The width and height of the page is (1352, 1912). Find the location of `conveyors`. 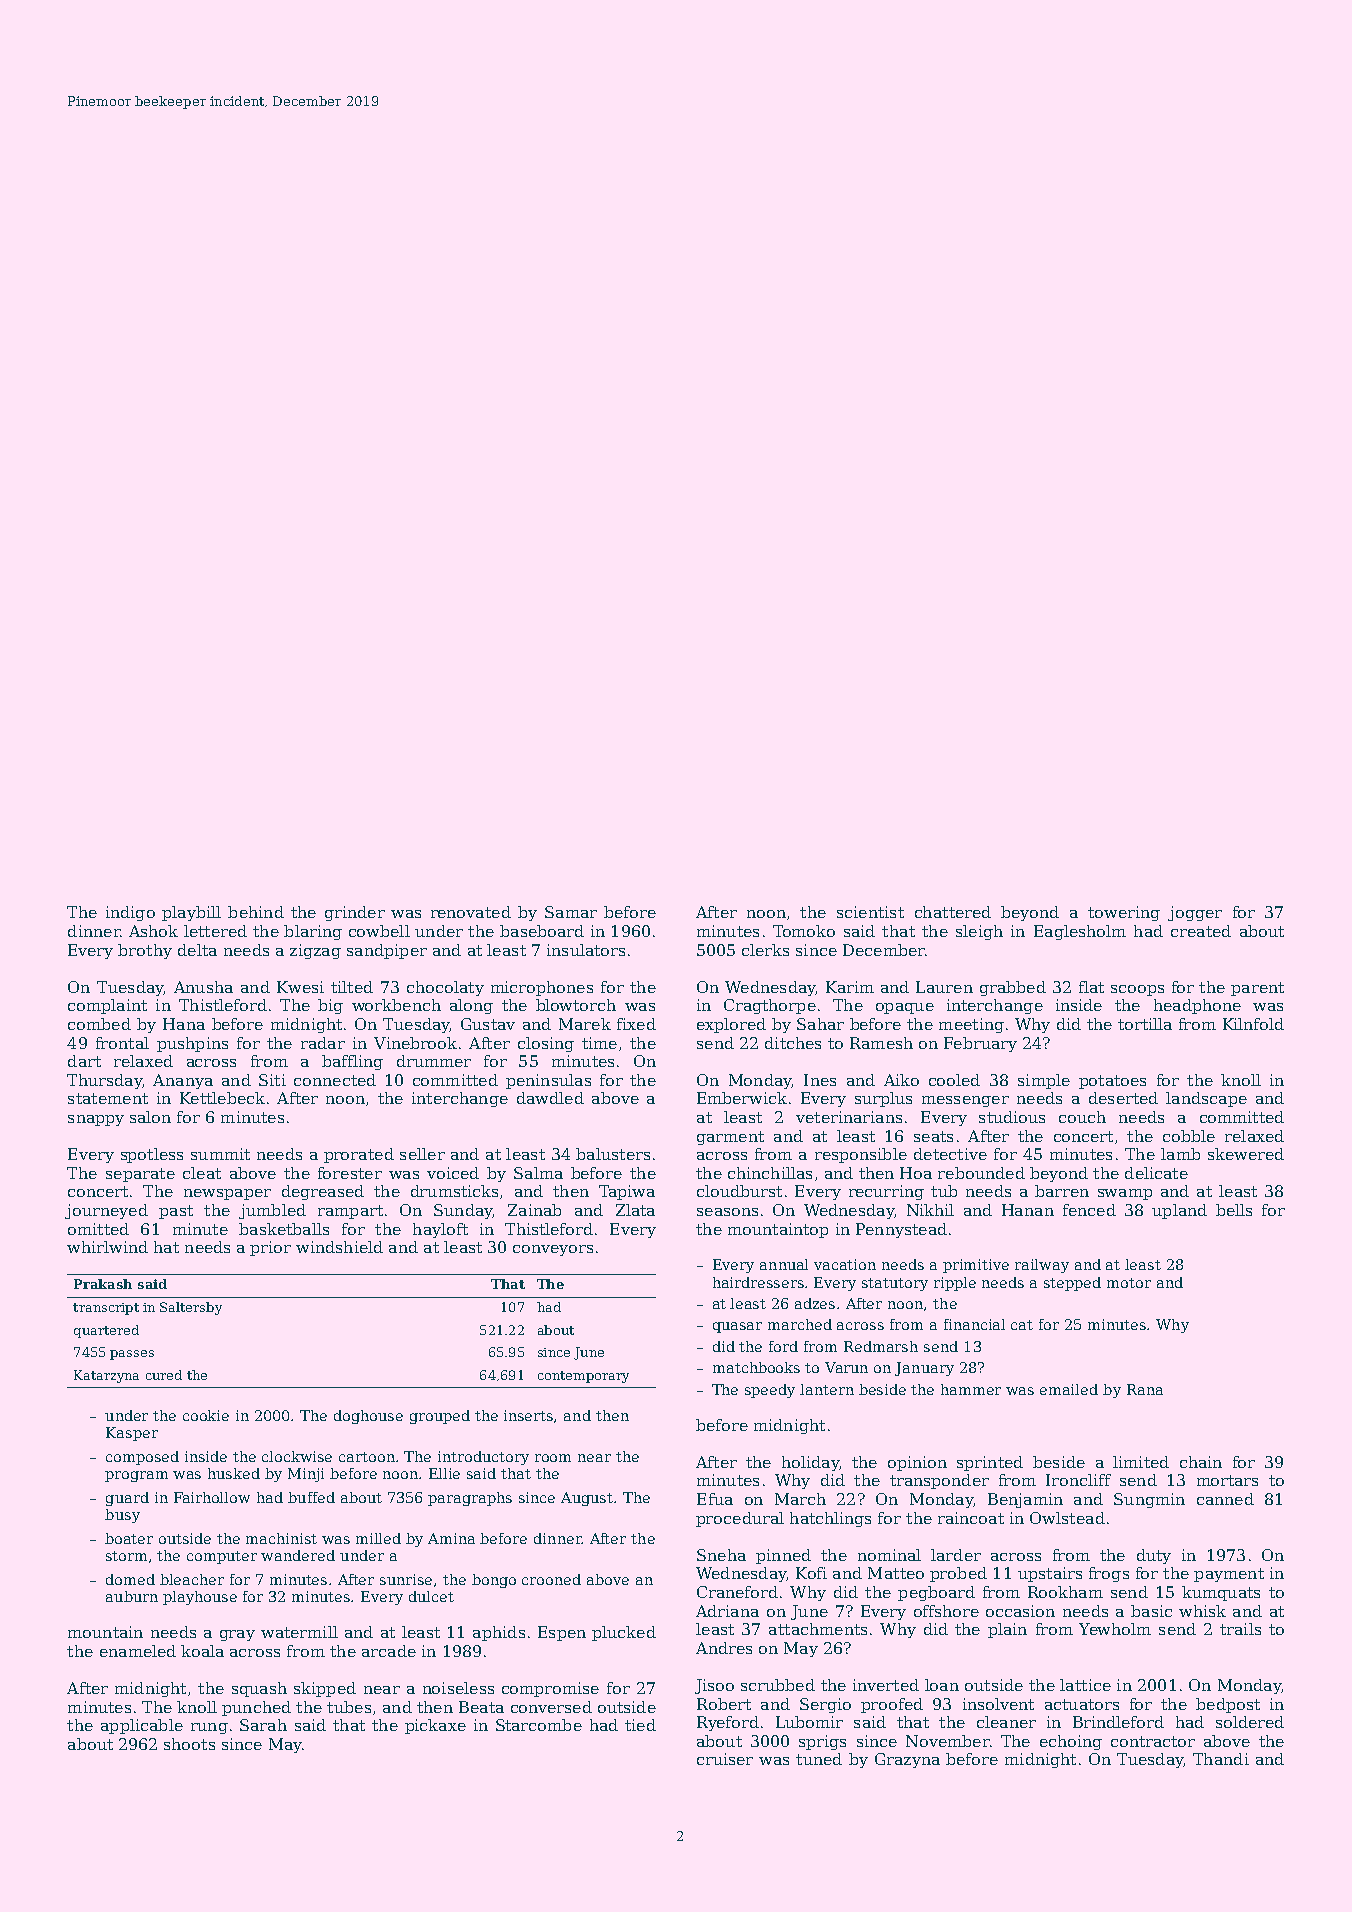

conveyors is located at coordinates (553, 1250).
